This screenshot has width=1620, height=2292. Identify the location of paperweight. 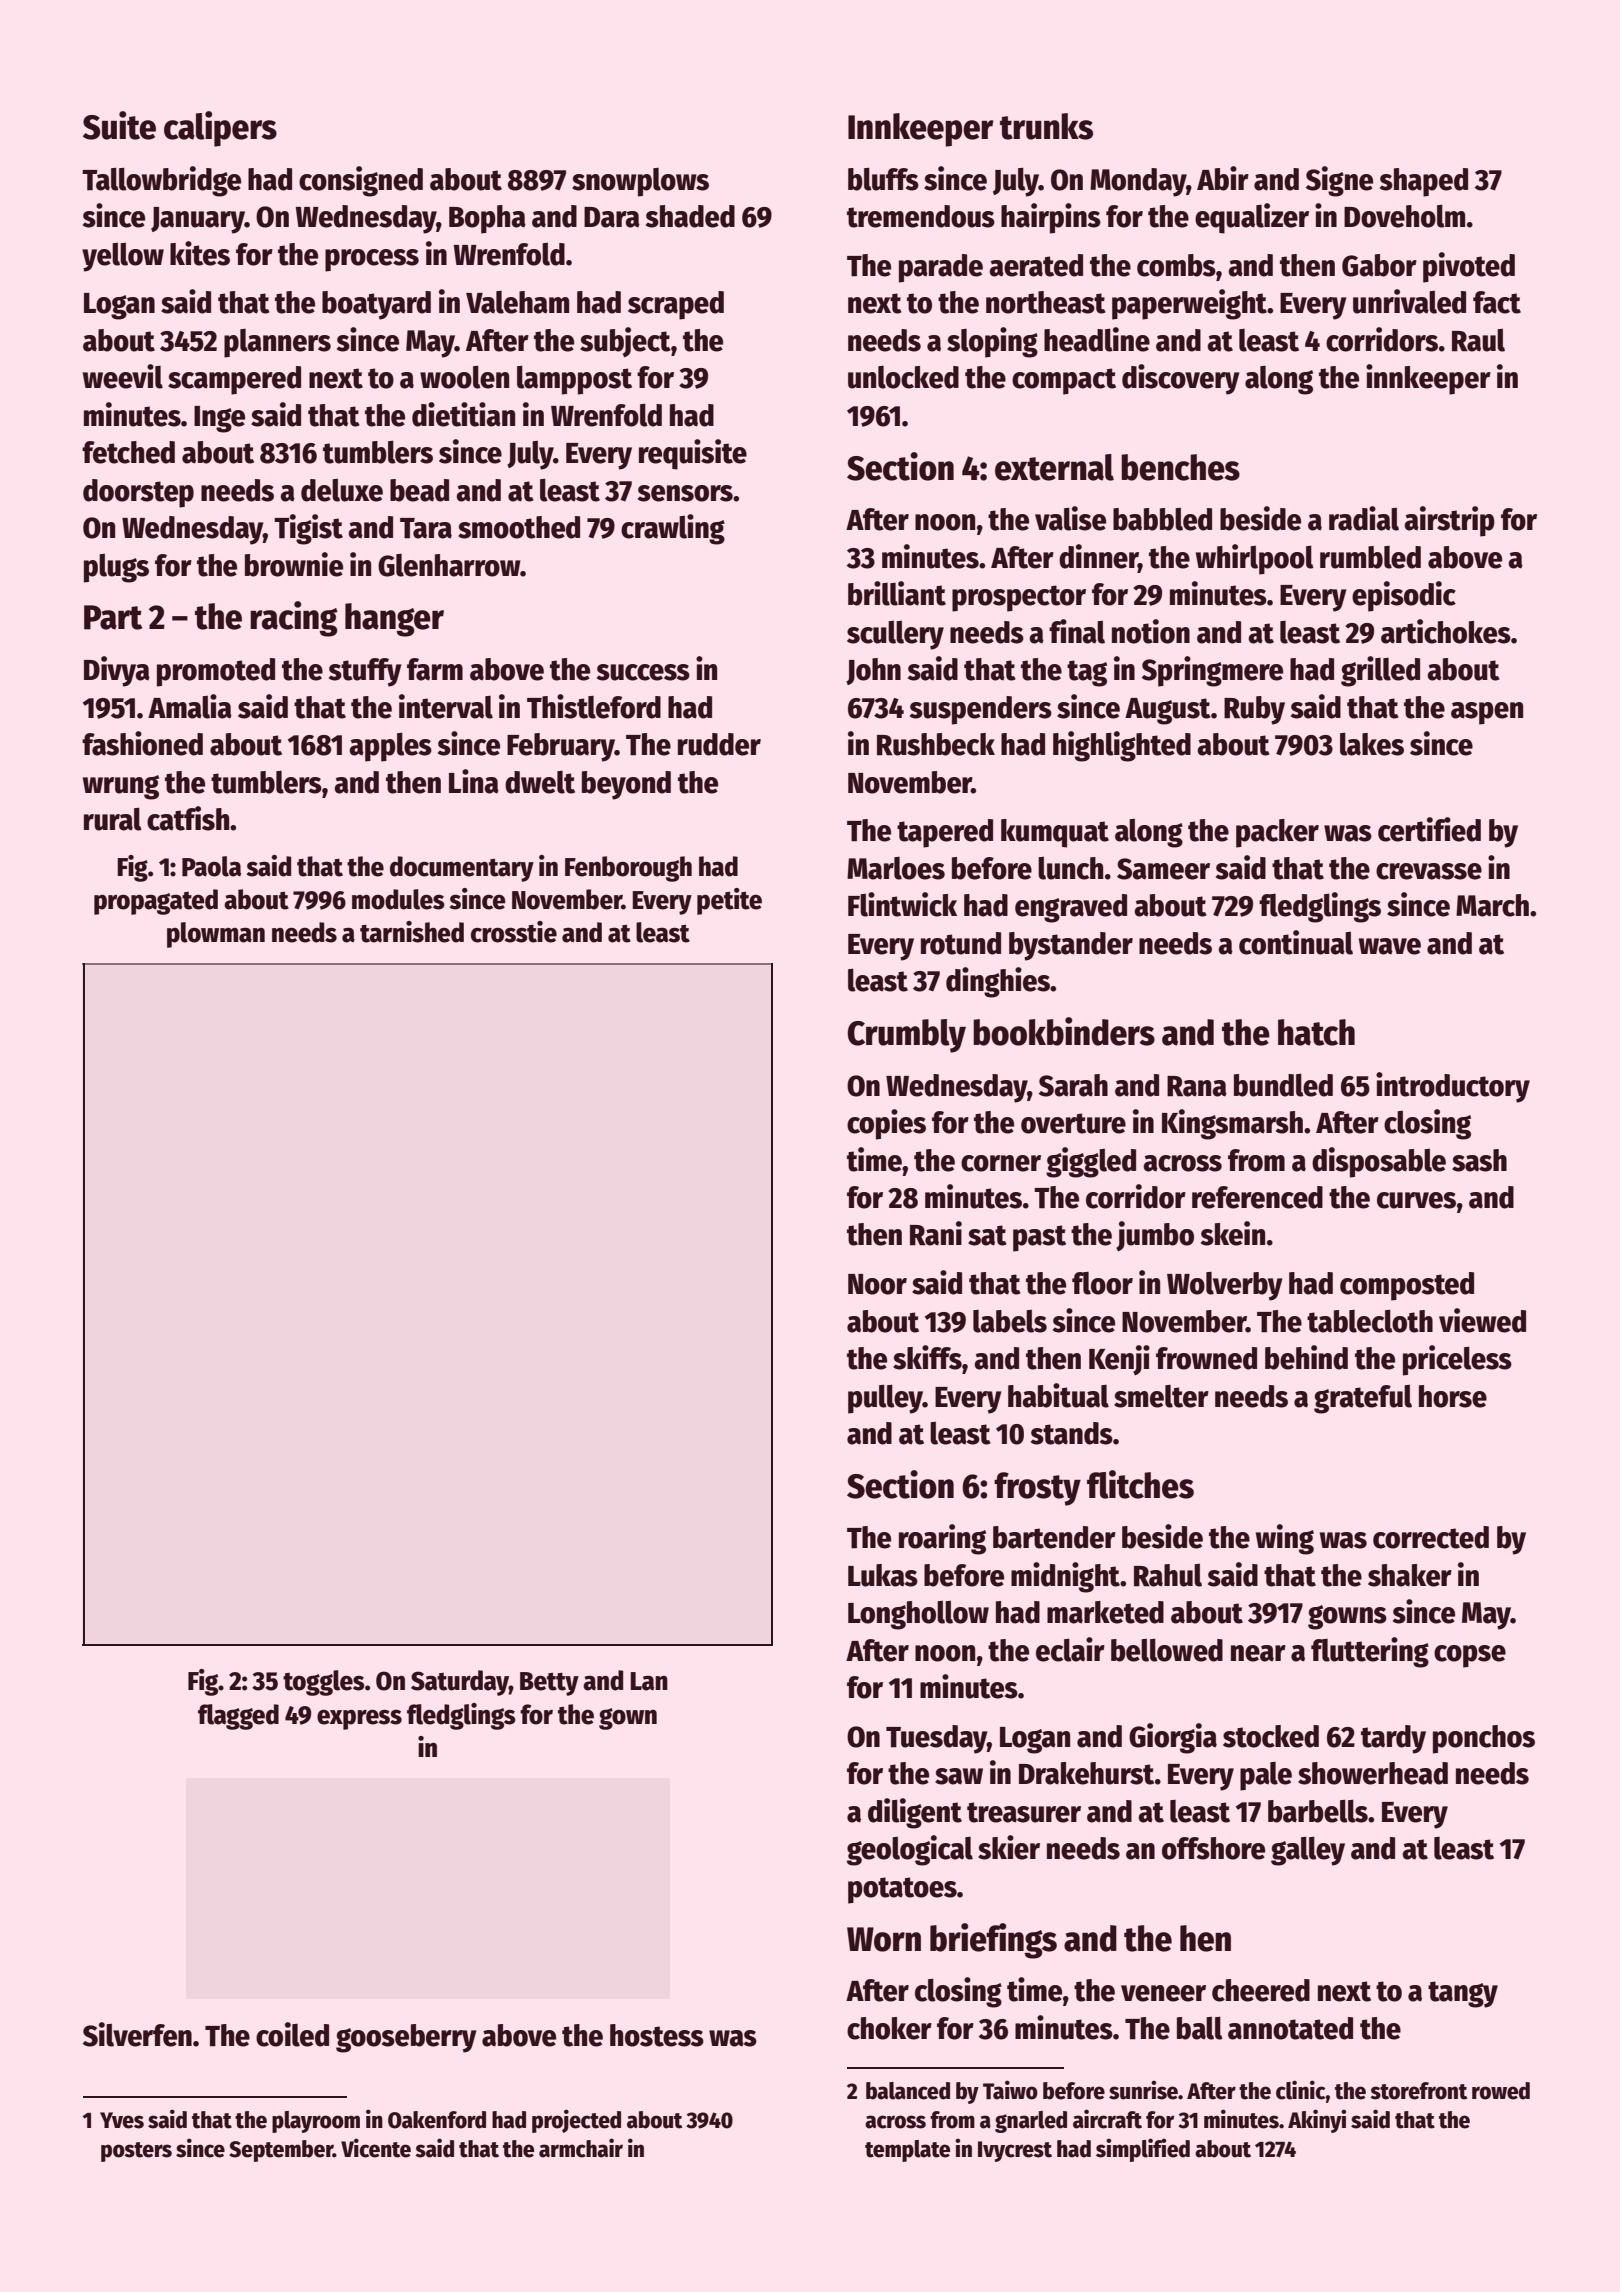
(1189, 304).
